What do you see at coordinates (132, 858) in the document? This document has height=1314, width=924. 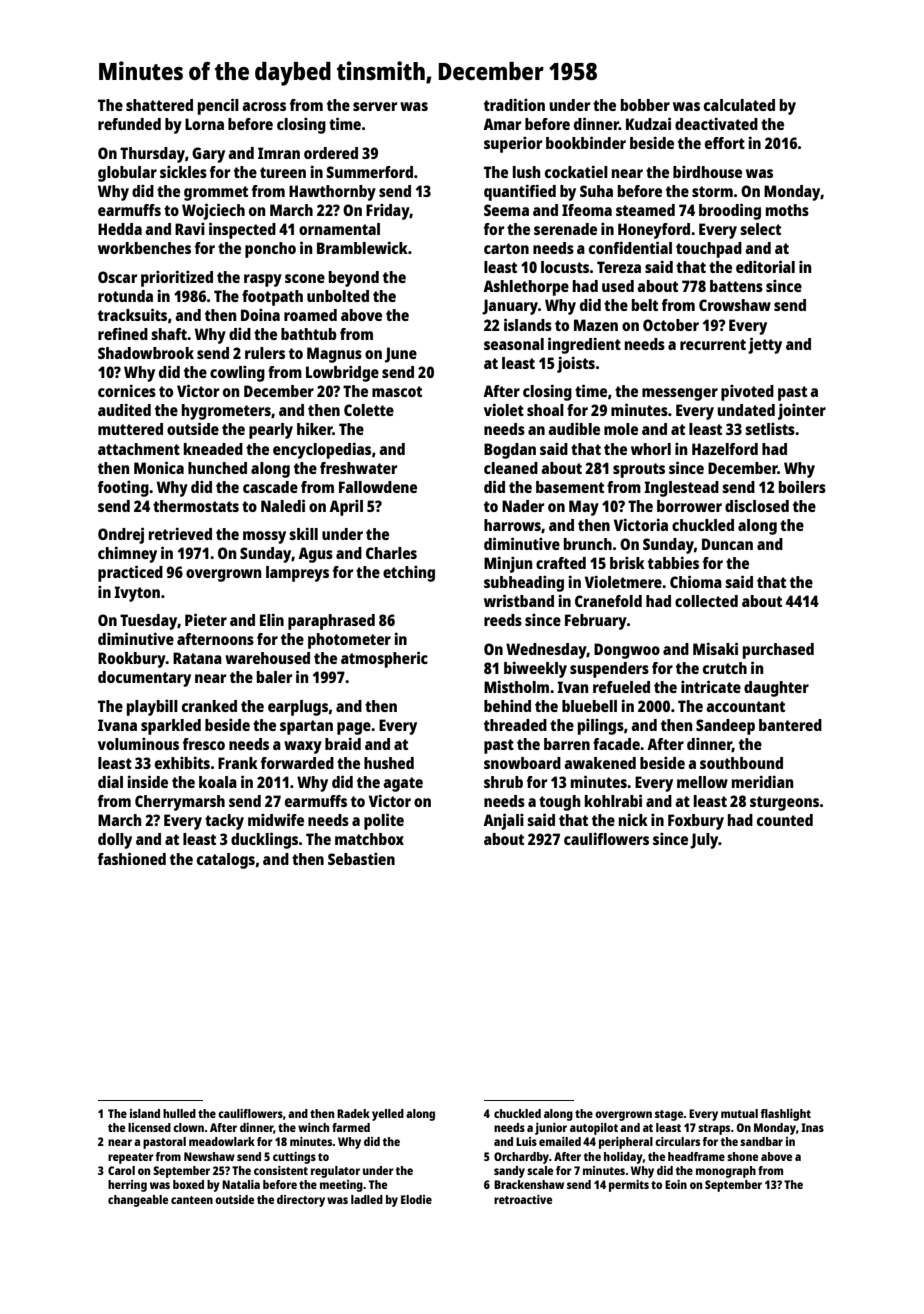 I see `fashioned` at bounding box center [132, 858].
